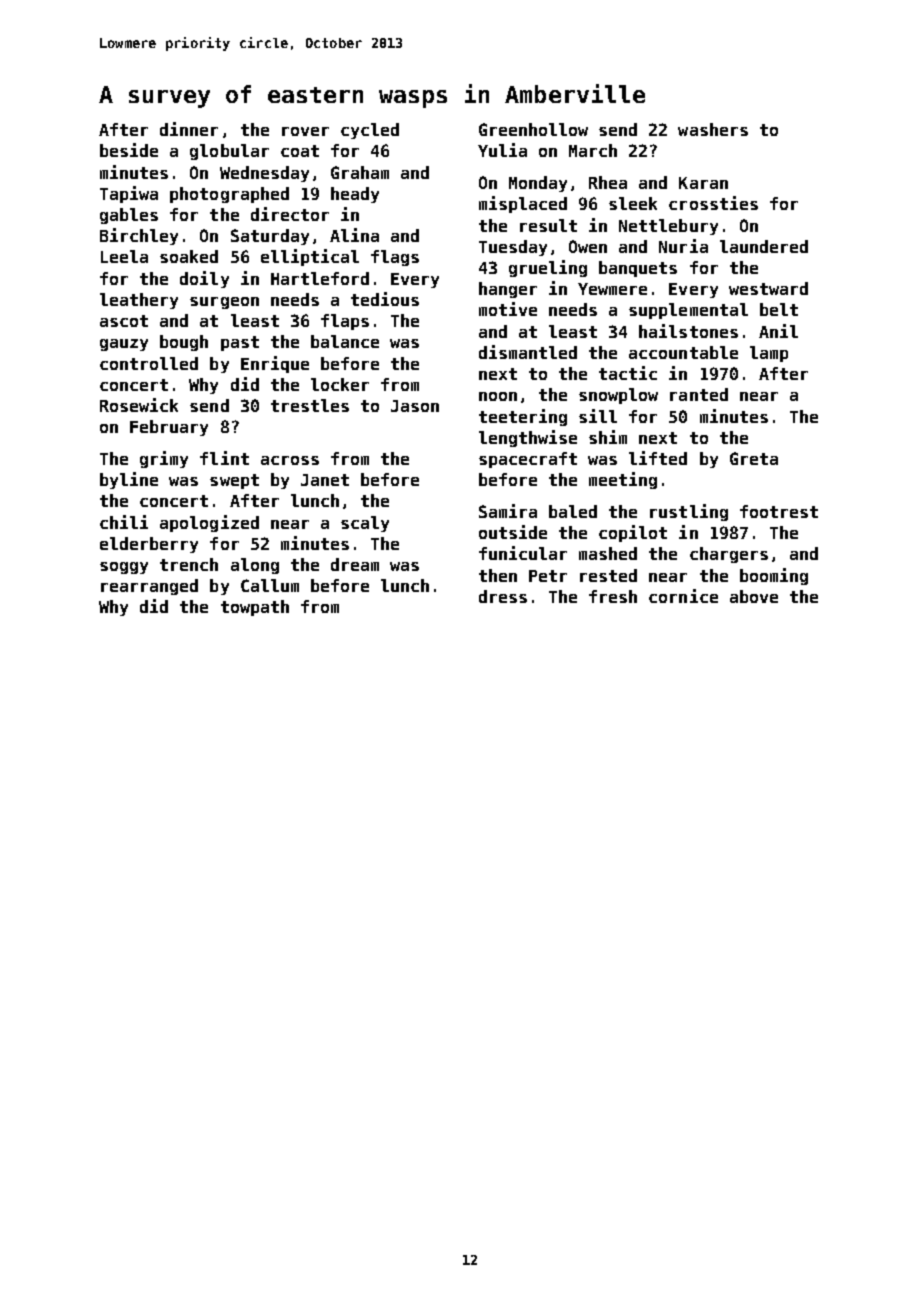 The height and width of the screenshot is (1308, 924). I want to click on gauzy, so click(124, 345).
